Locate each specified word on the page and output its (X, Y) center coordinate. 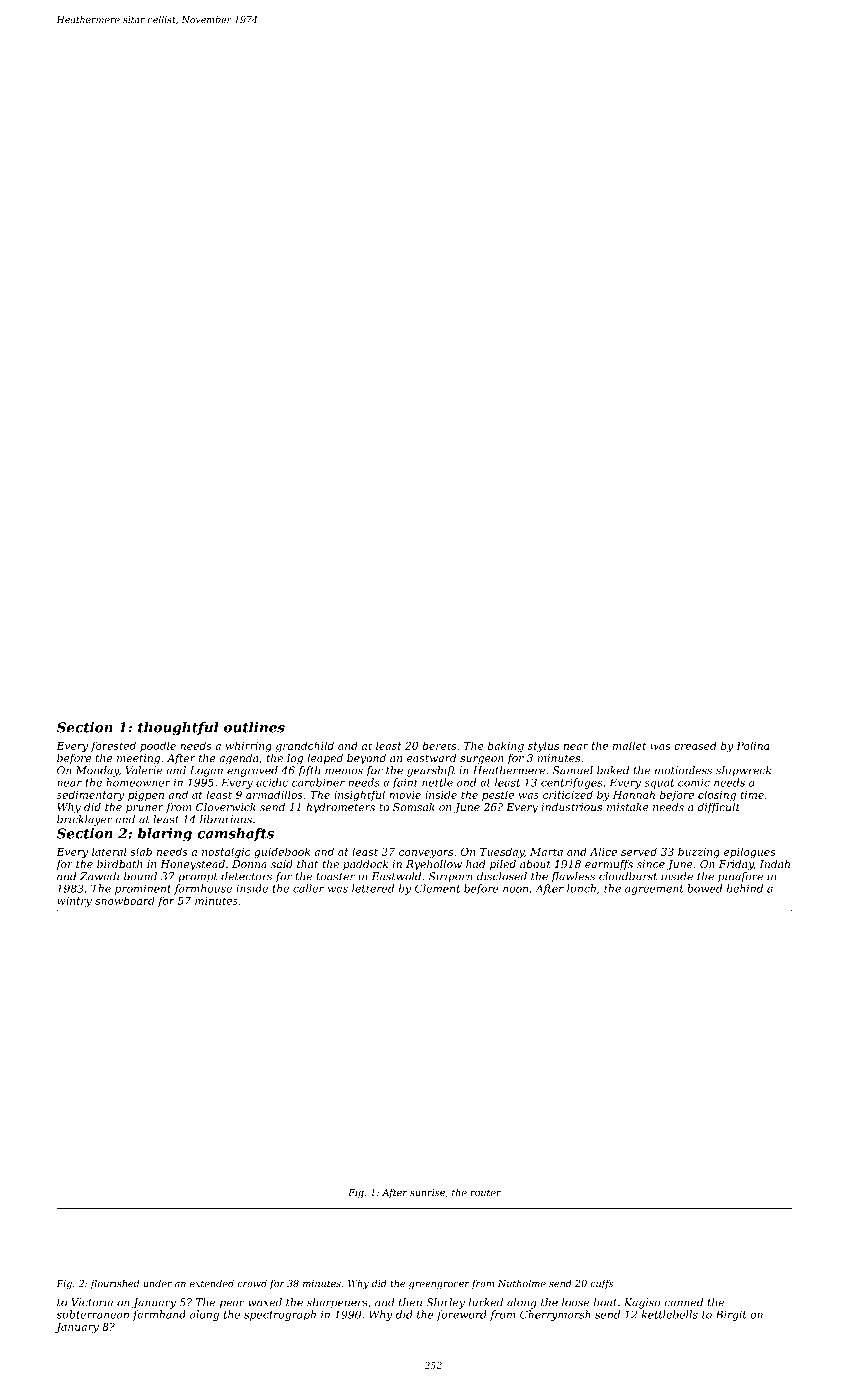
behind (745, 888)
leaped (325, 759)
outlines (254, 727)
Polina (753, 745)
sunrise (427, 1192)
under (157, 1283)
